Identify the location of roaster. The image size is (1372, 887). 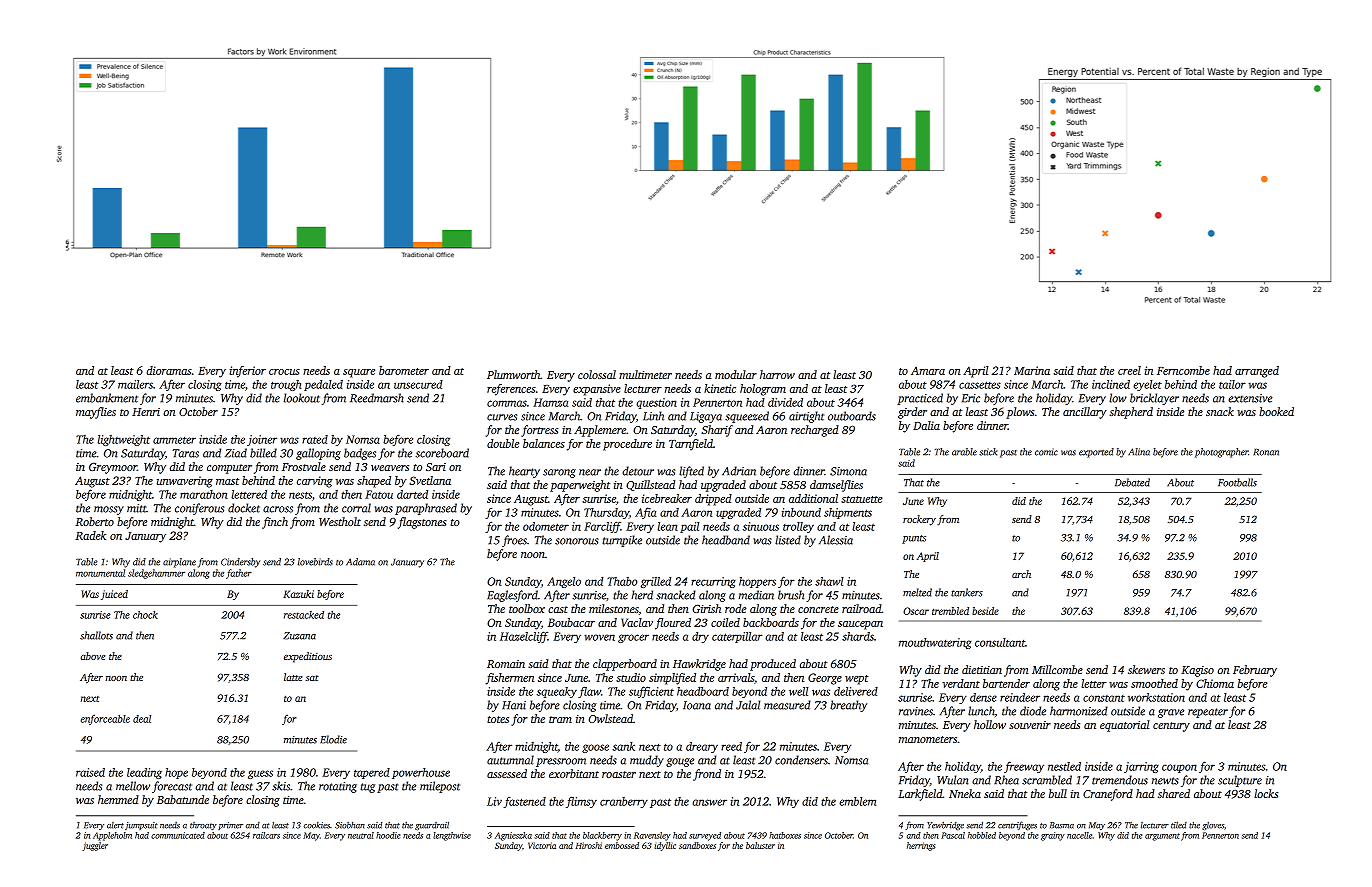
(619, 774).
